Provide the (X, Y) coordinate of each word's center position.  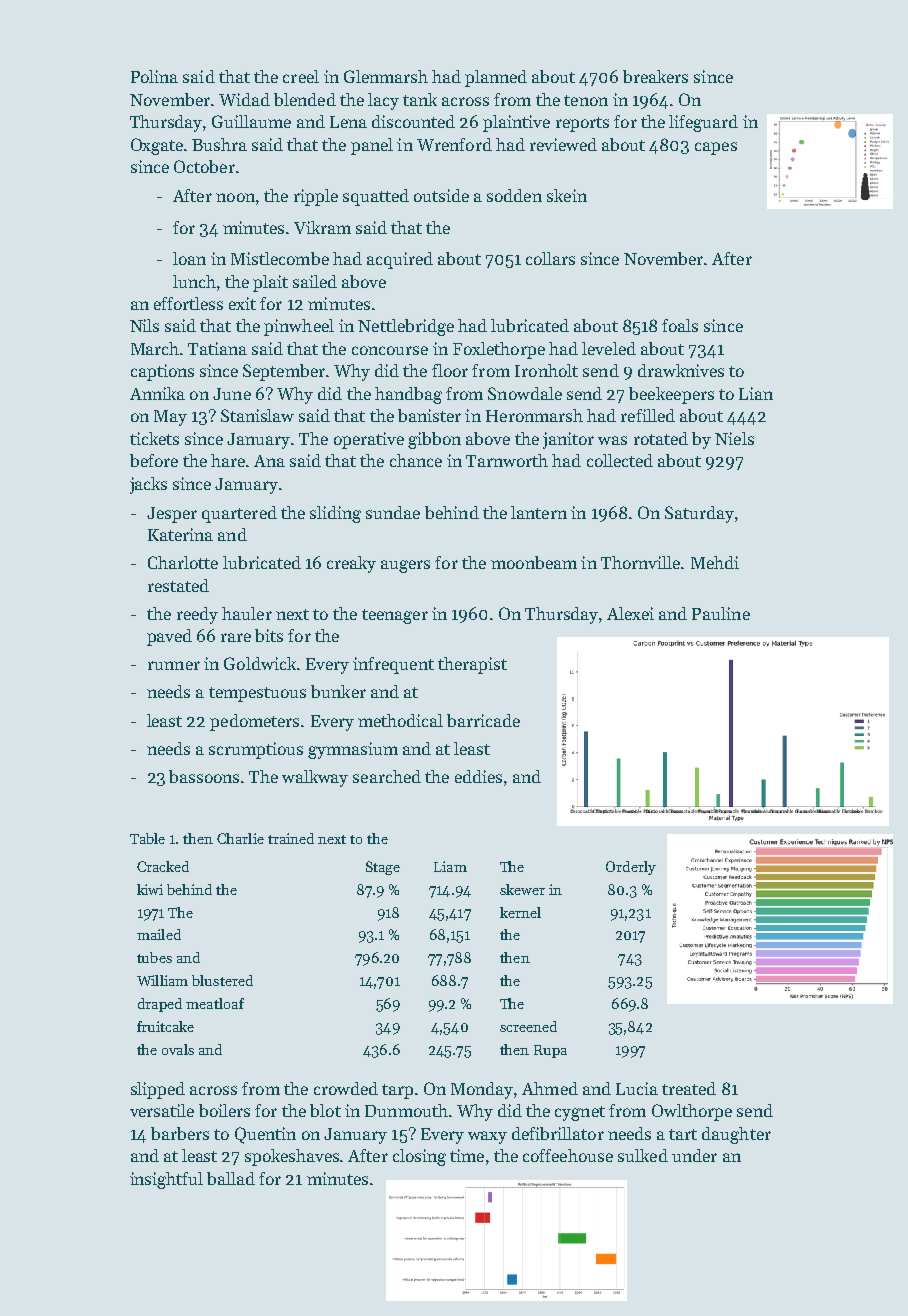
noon (235, 197)
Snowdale (525, 393)
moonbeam (534, 562)
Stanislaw (257, 415)
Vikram (322, 227)
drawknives (681, 370)
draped (160, 1005)
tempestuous (257, 694)
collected (620, 460)
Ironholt (546, 370)
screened (528, 1026)
